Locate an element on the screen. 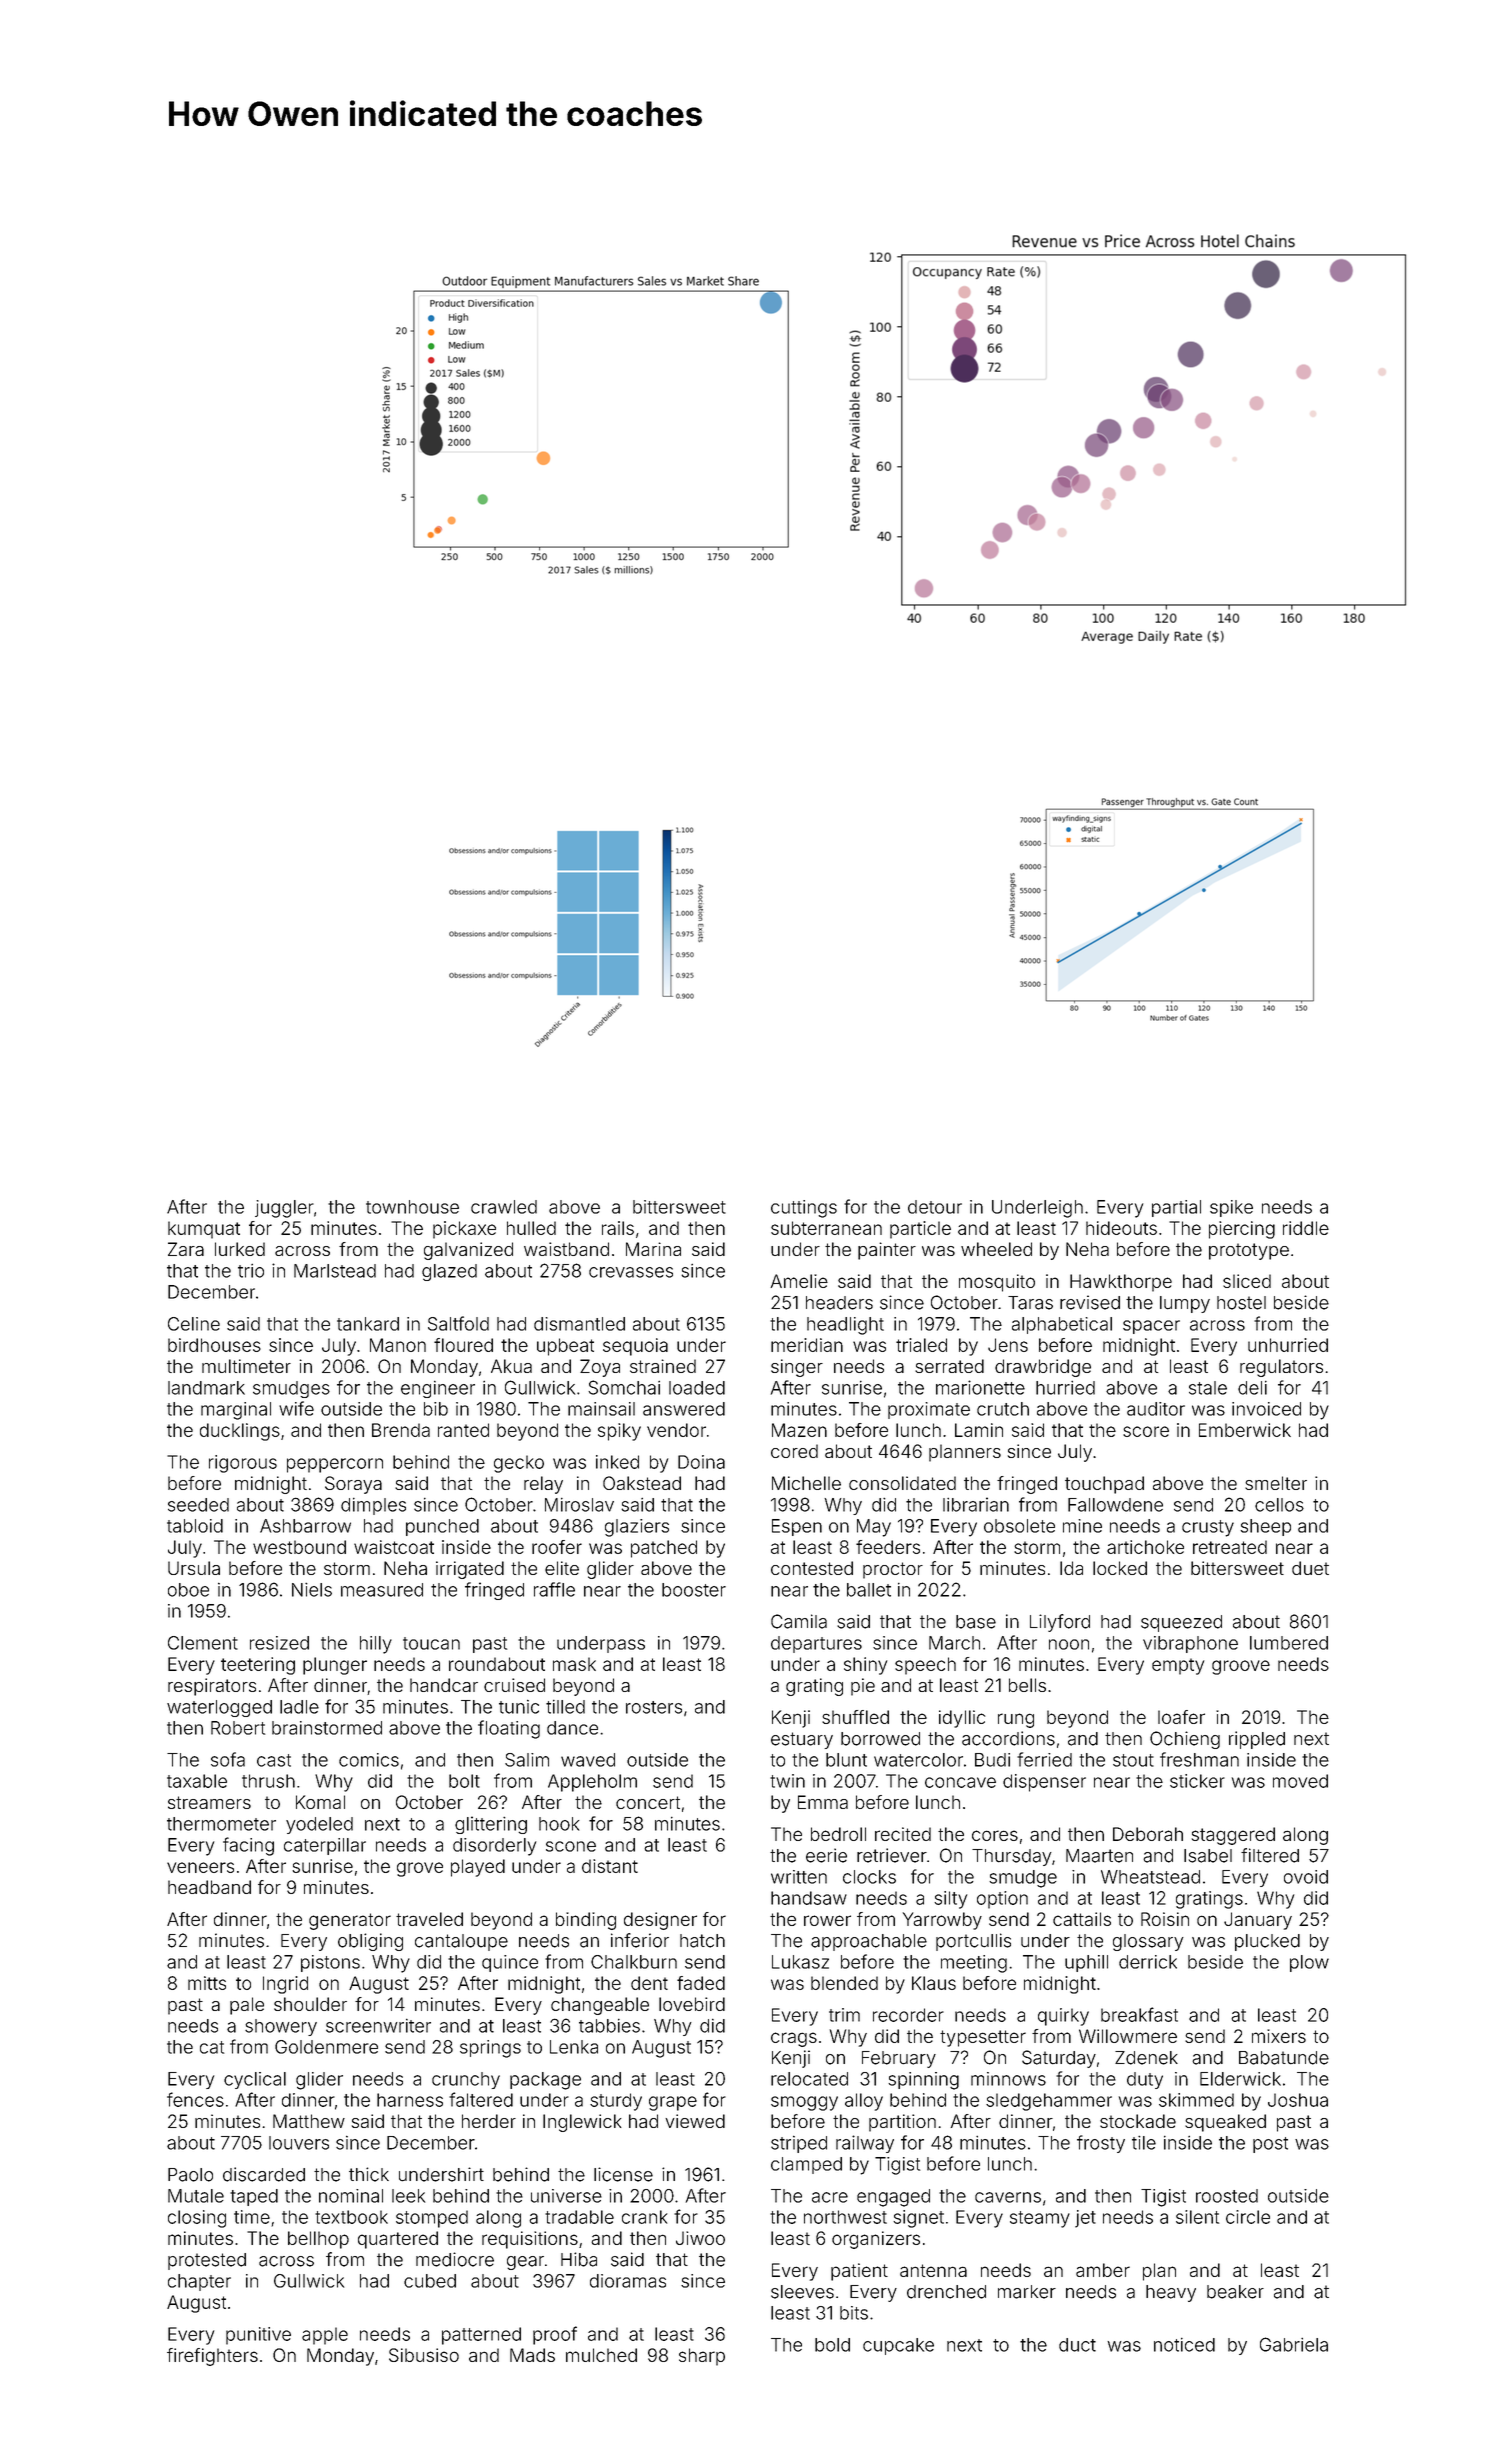 This screenshot has width=1496, height=2464. Saltfold is located at coordinates (458, 1323).
